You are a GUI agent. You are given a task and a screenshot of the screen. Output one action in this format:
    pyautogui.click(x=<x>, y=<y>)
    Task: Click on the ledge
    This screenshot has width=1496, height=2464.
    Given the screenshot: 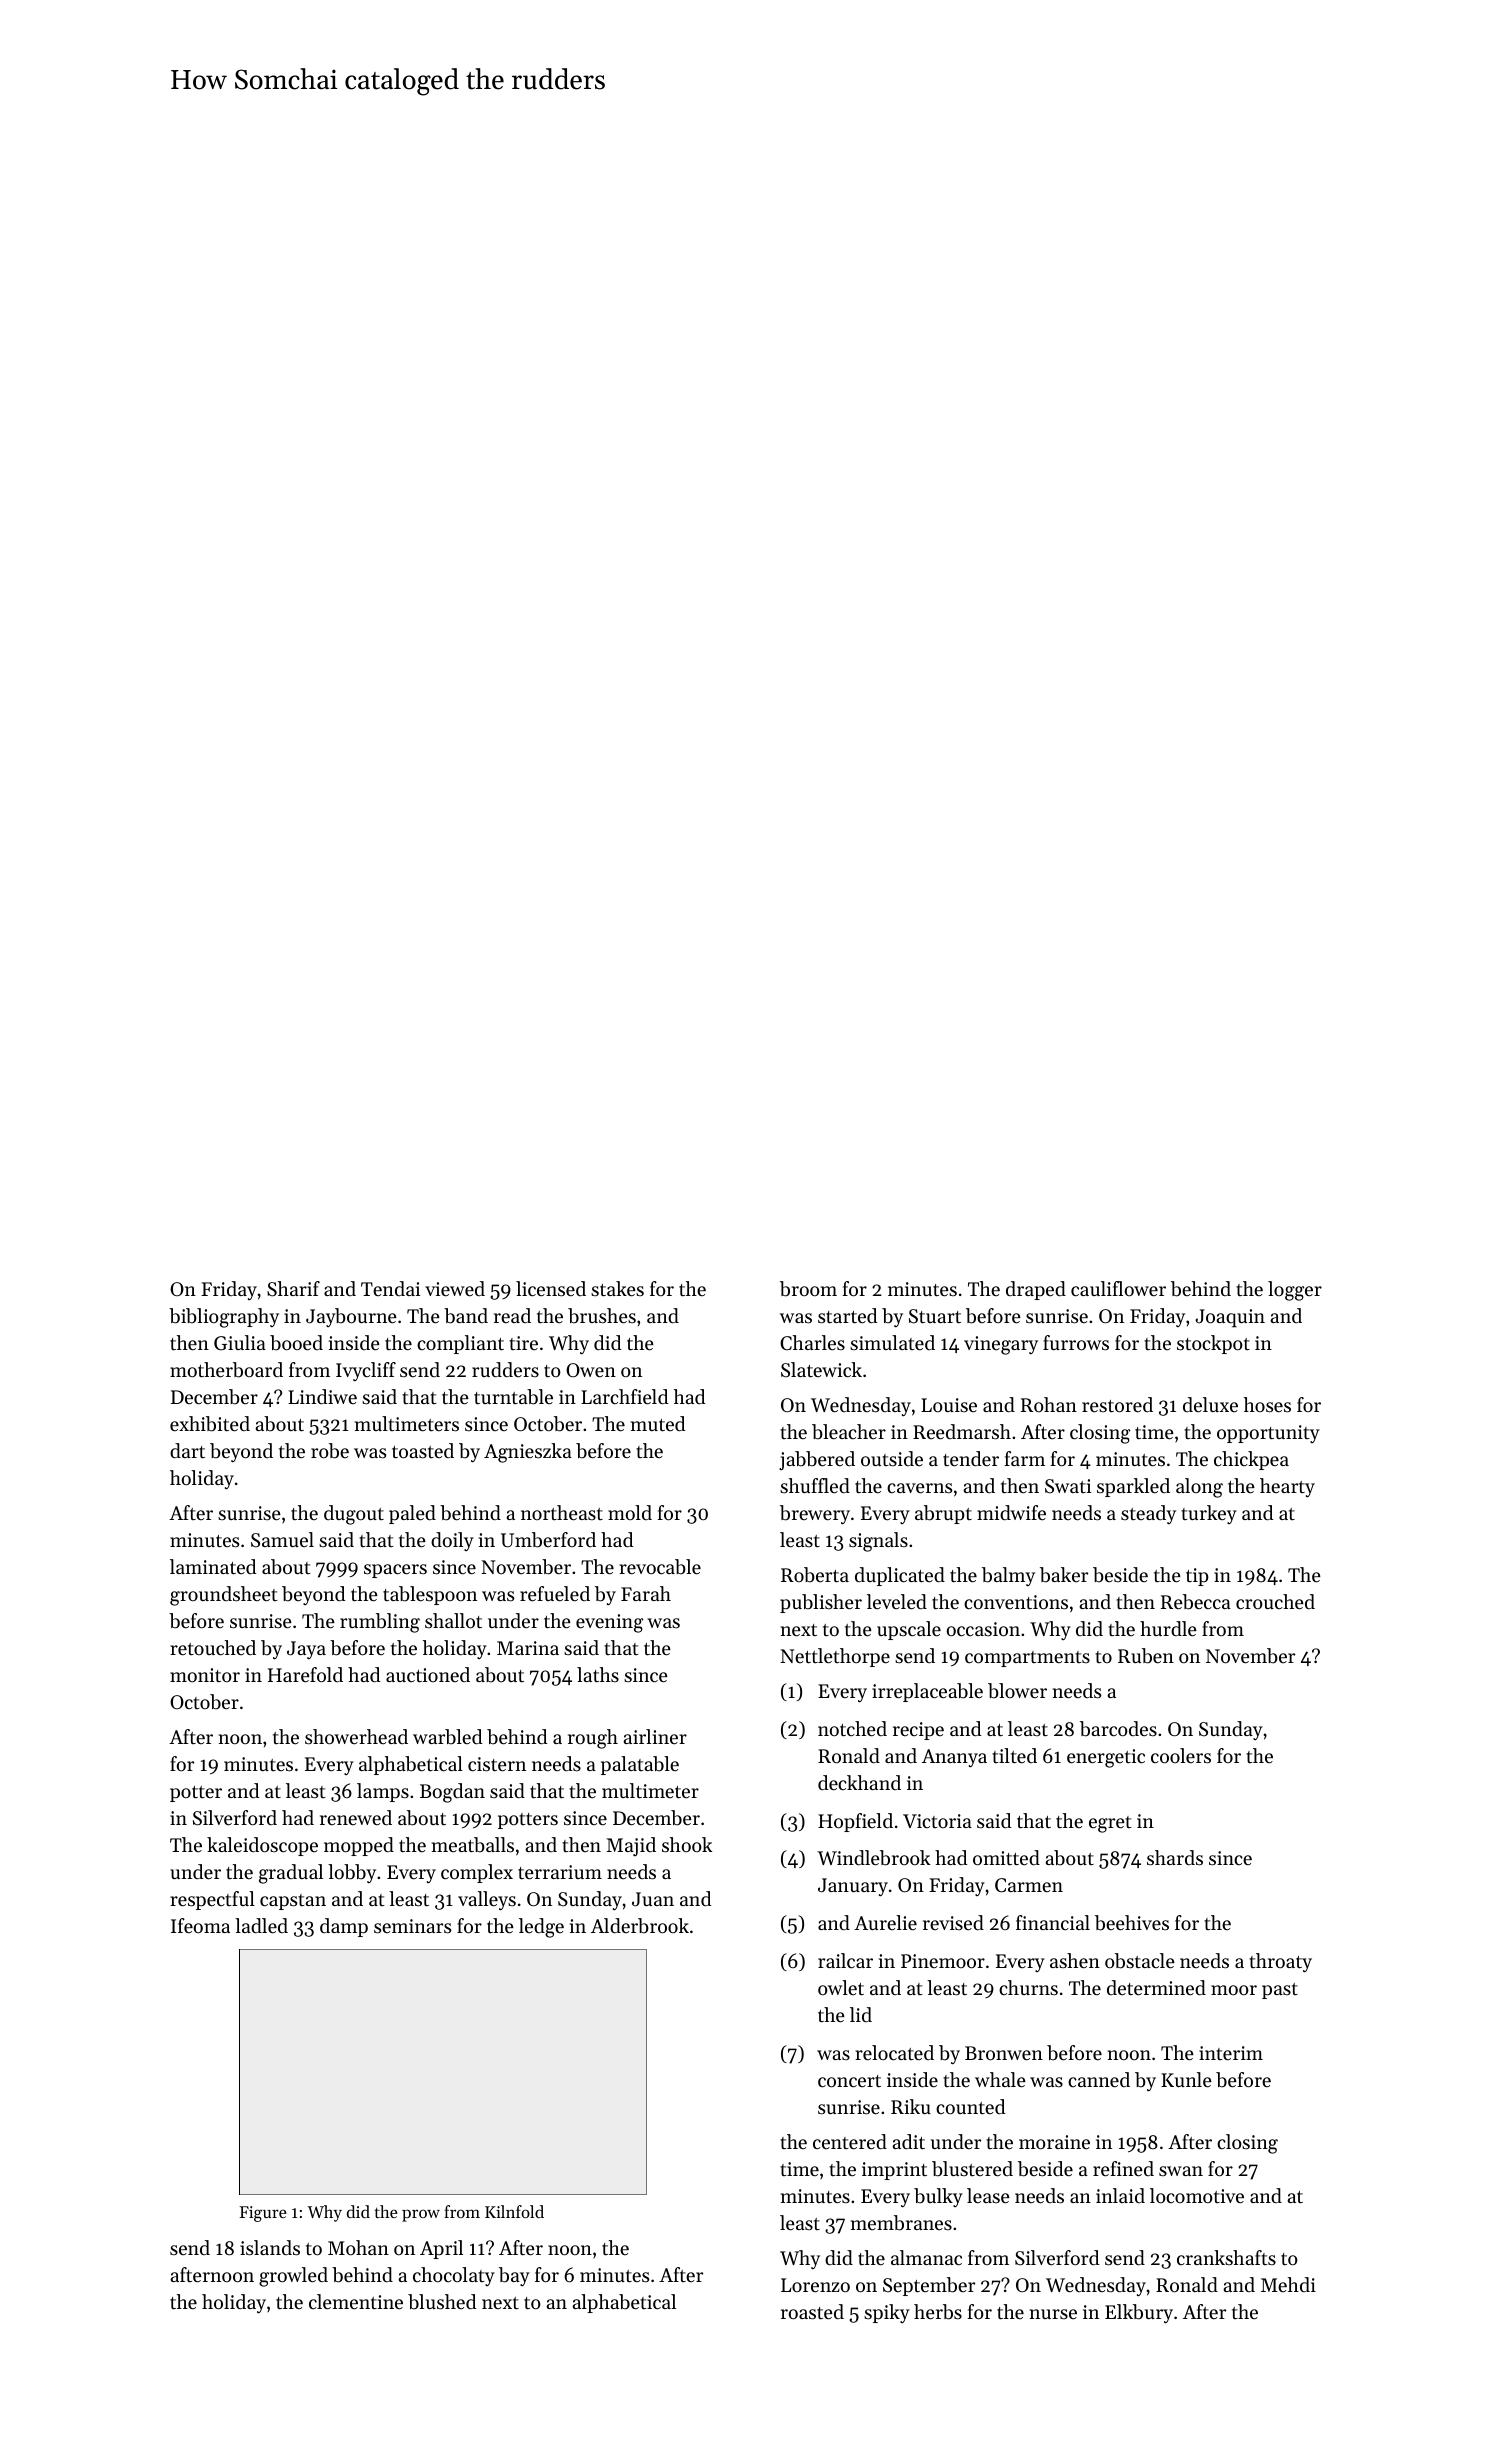 What is the action you would take?
    pyautogui.click(x=541, y=1928)
